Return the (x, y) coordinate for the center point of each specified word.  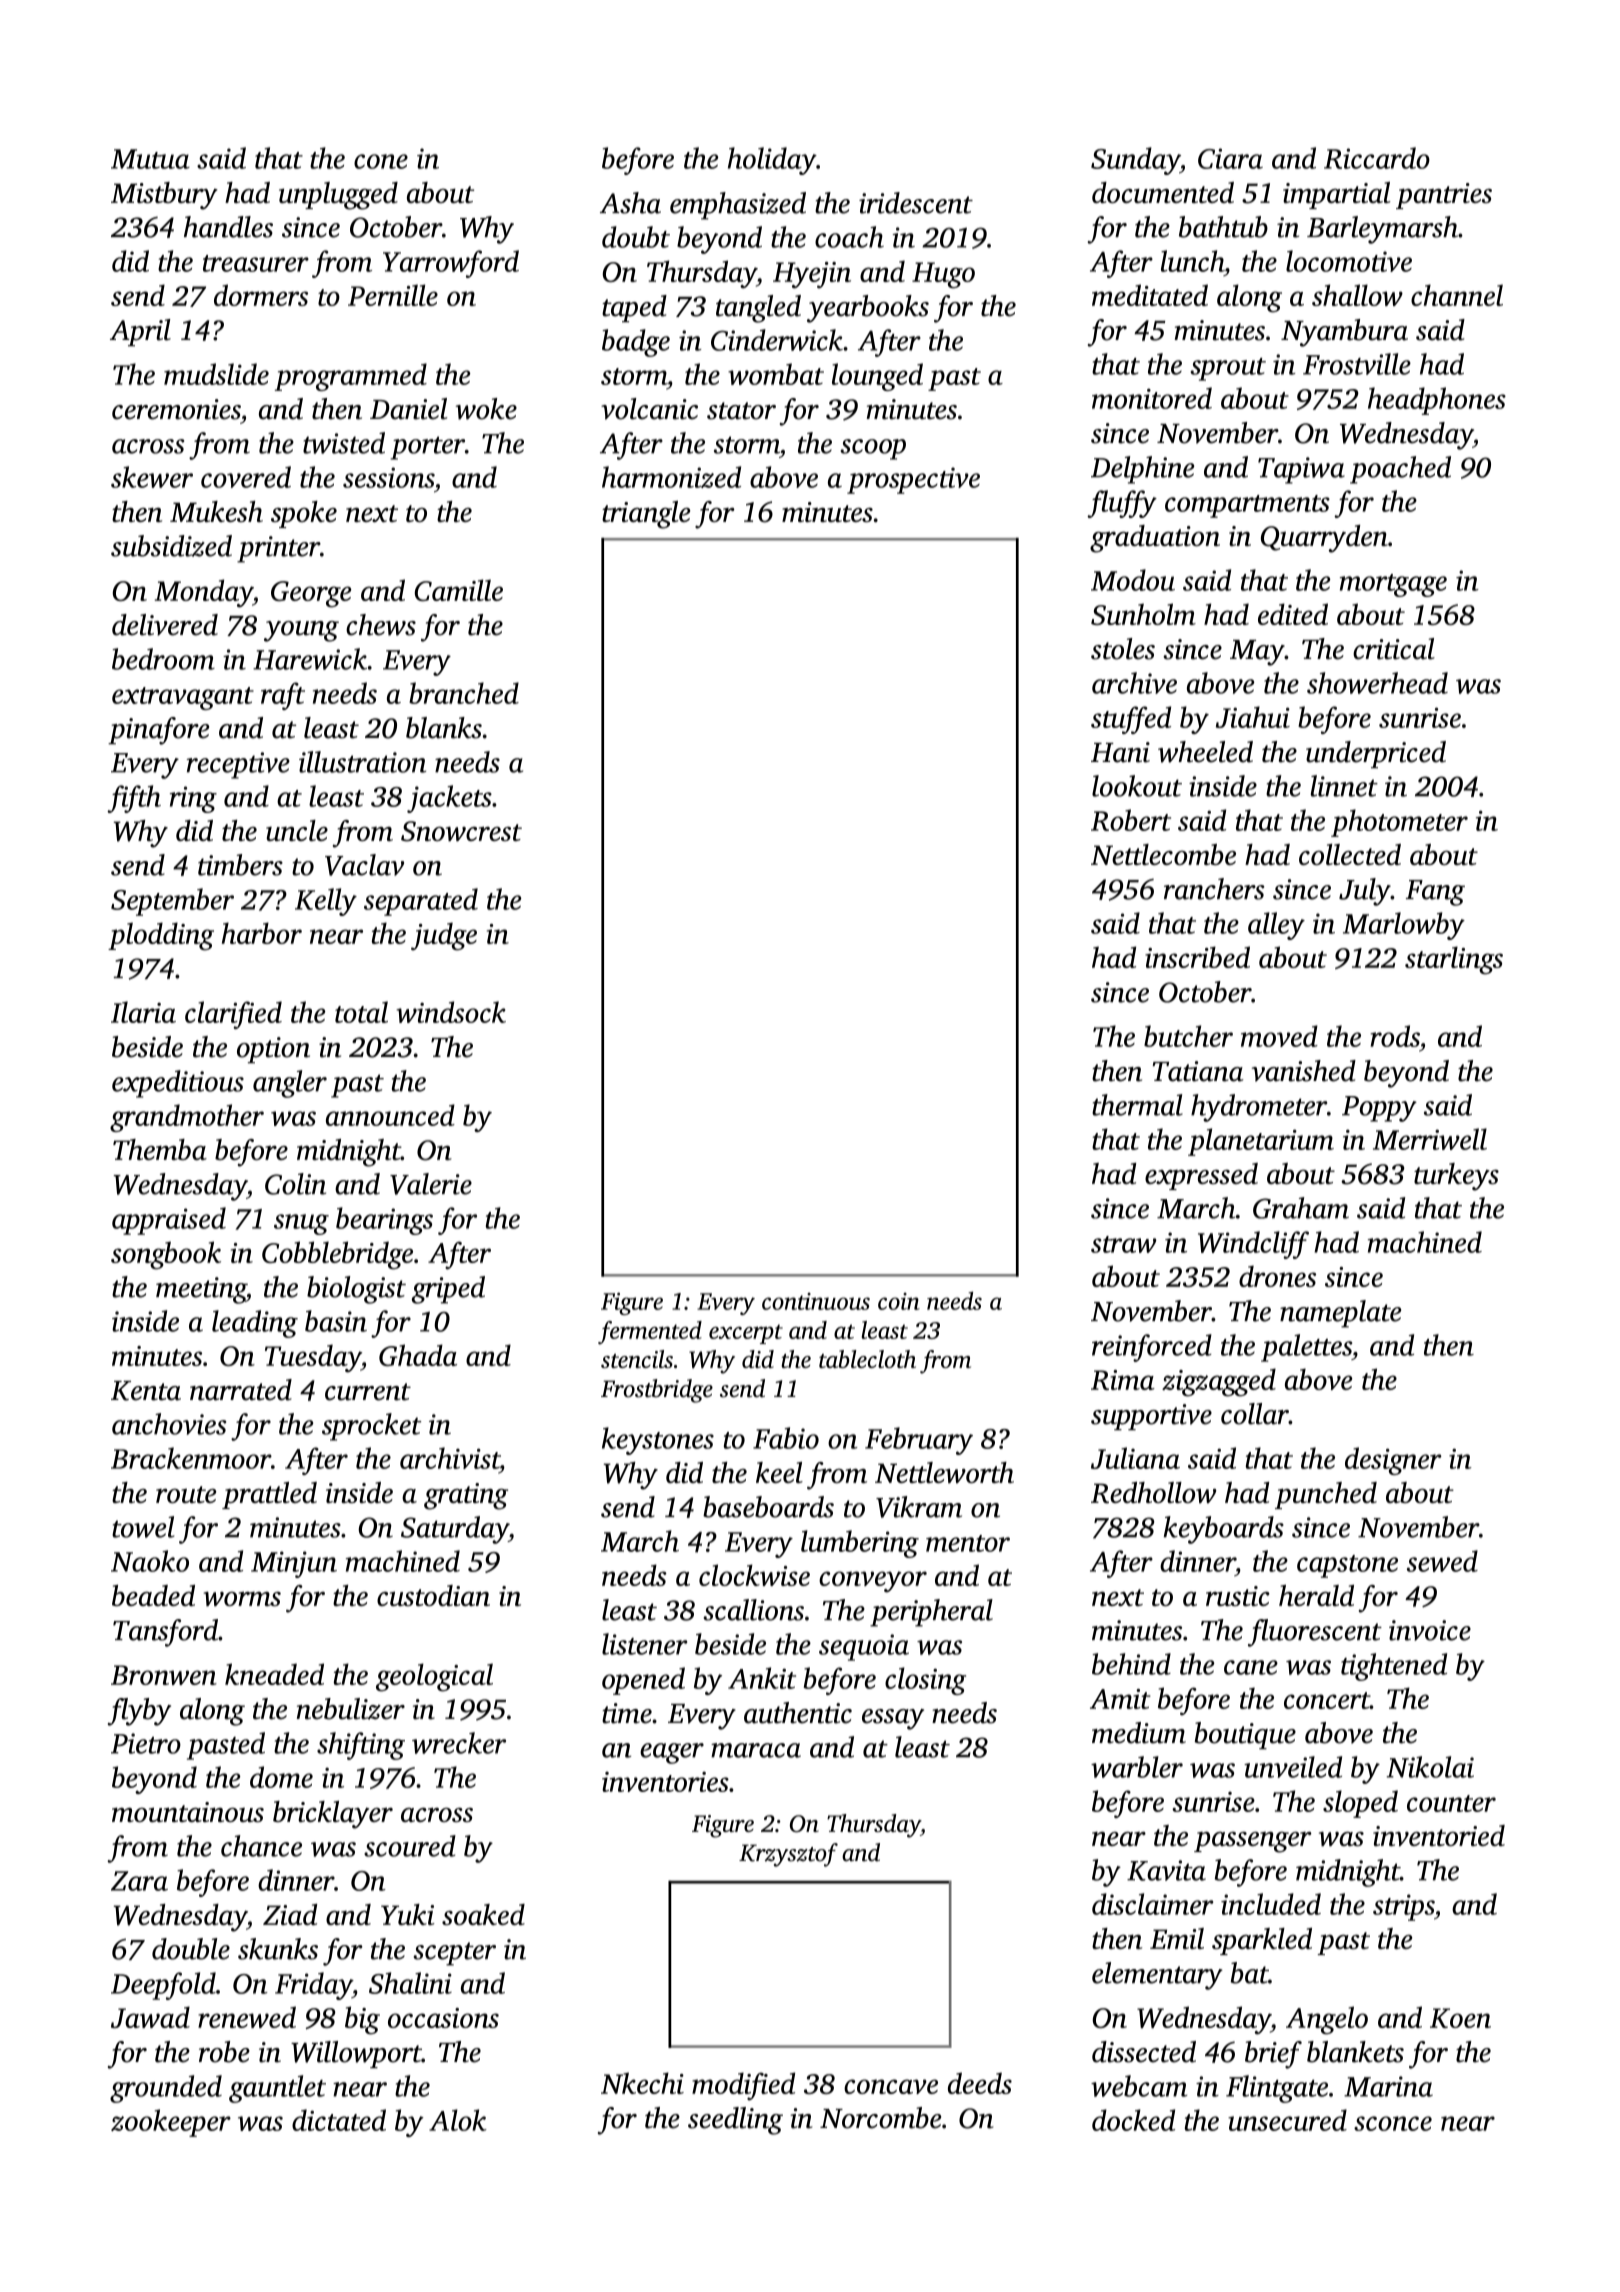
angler (290, 1084)
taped (634, 308)
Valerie (431, 1184)
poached (1400, 470)
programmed (351, 377)
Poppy (1379, 1109)
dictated (339, 2120)
